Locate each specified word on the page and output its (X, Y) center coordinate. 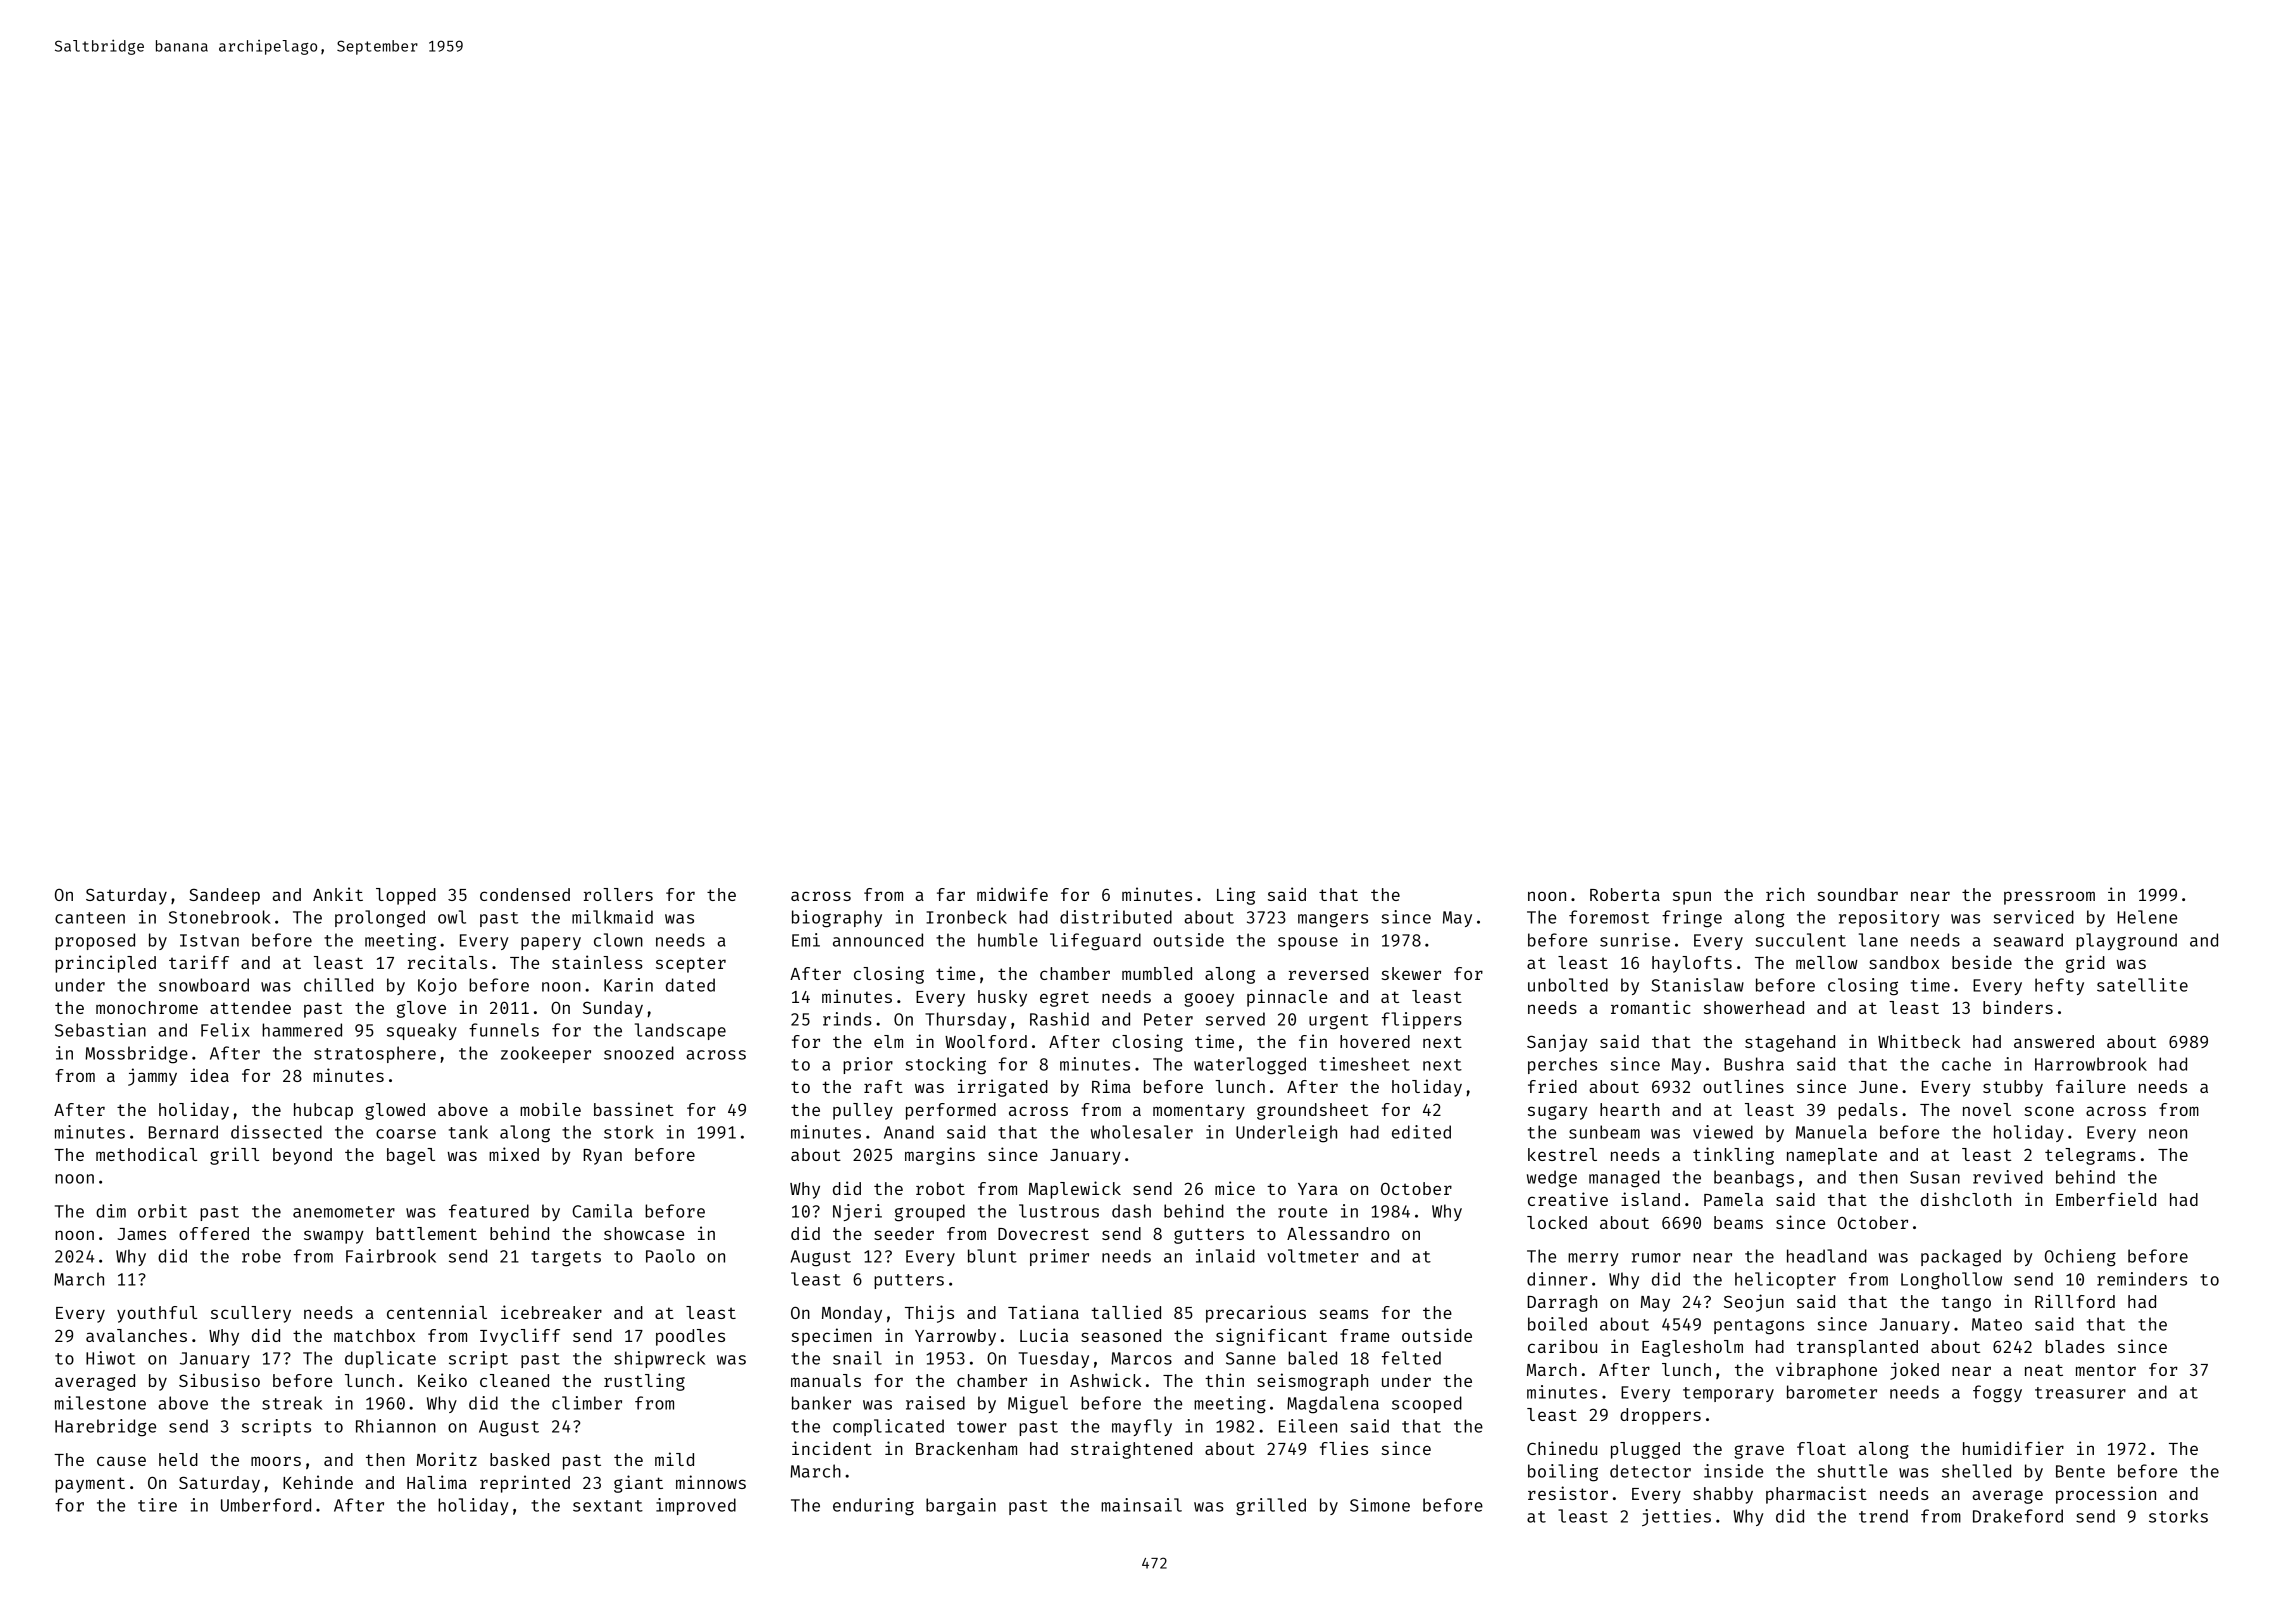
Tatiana (1043, 1312)
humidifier (2013, 1448)
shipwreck (659, 1359)
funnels (504, 1030)
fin (1313, 1041)
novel (1987, 1109)
